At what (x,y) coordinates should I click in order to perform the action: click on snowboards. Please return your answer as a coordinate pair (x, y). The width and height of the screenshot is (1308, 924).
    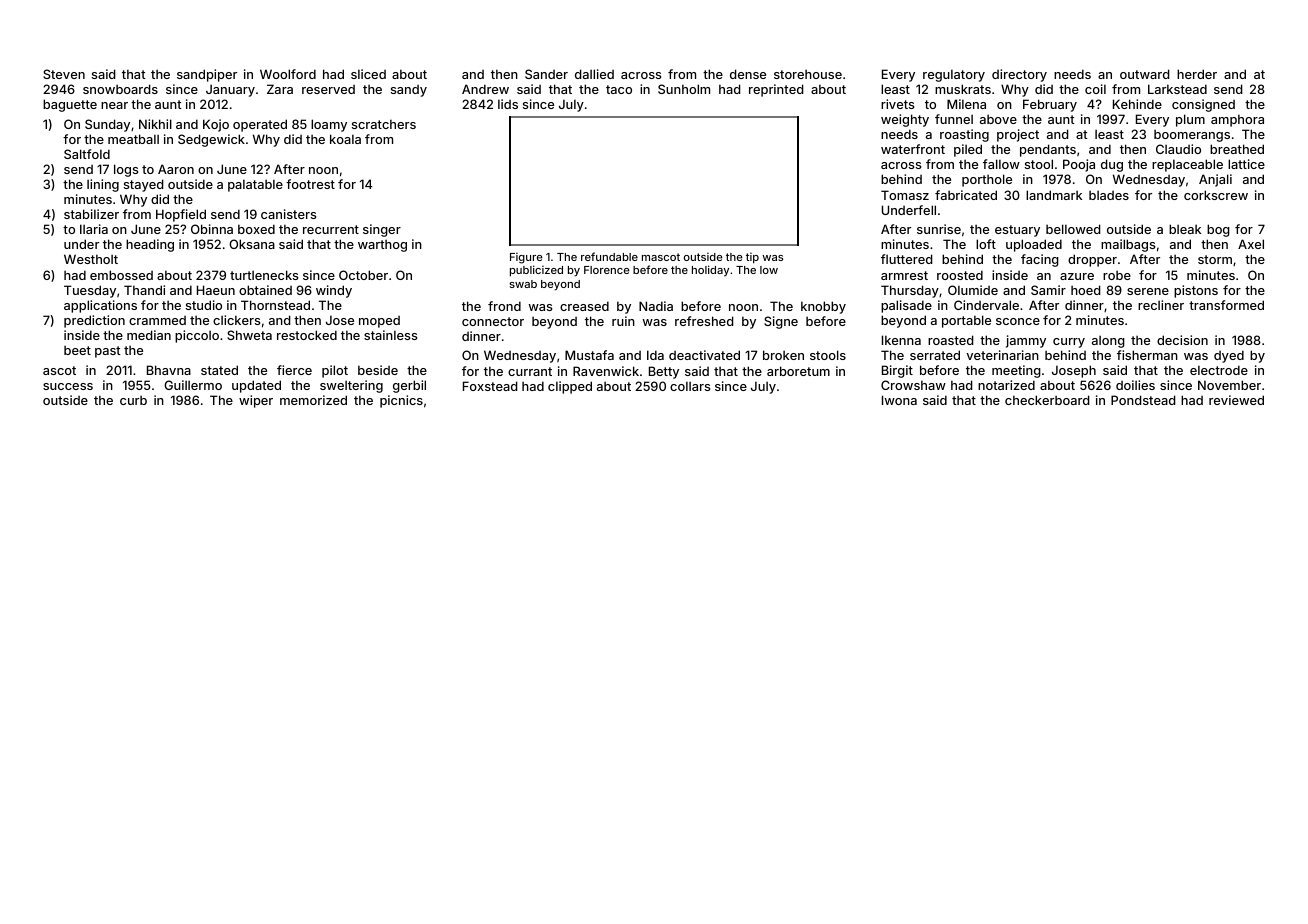
    Looking at the image, I should click on (120, 89).
